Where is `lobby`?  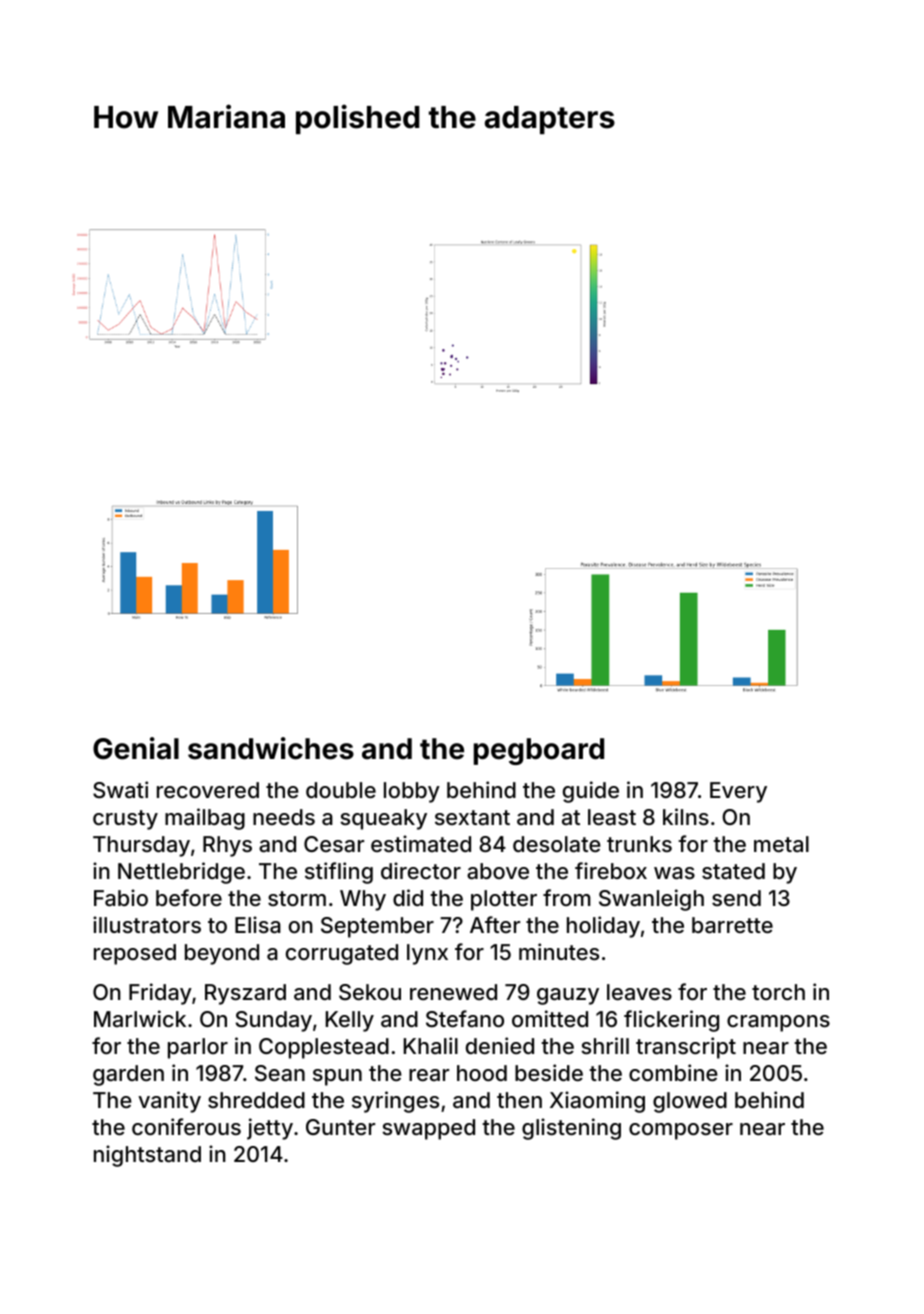
lobby is located at coordinates (412, 792).
